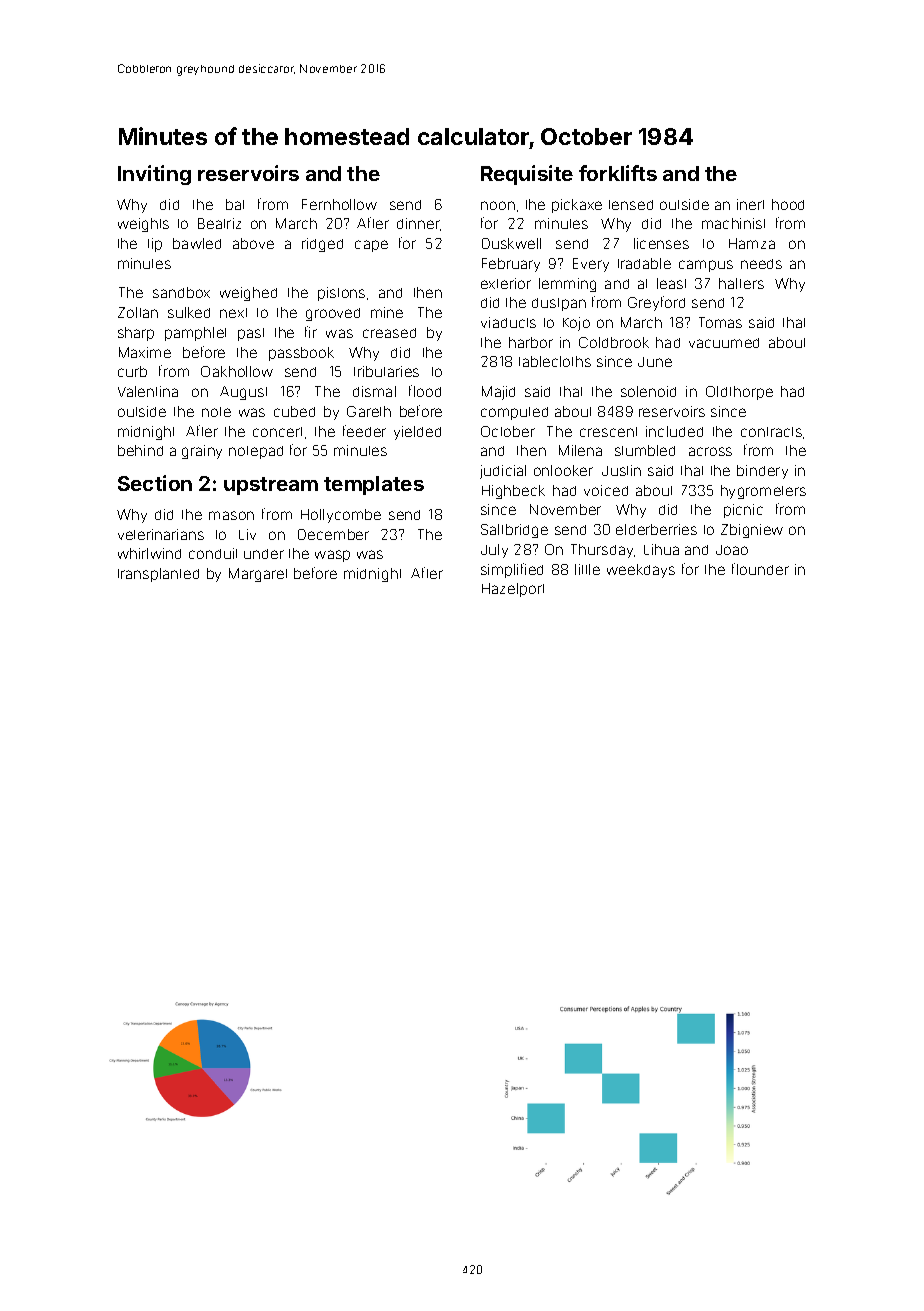 The width and height of the screenshot is (924, 1311). I want to click on simplified, so click(512, 570).
